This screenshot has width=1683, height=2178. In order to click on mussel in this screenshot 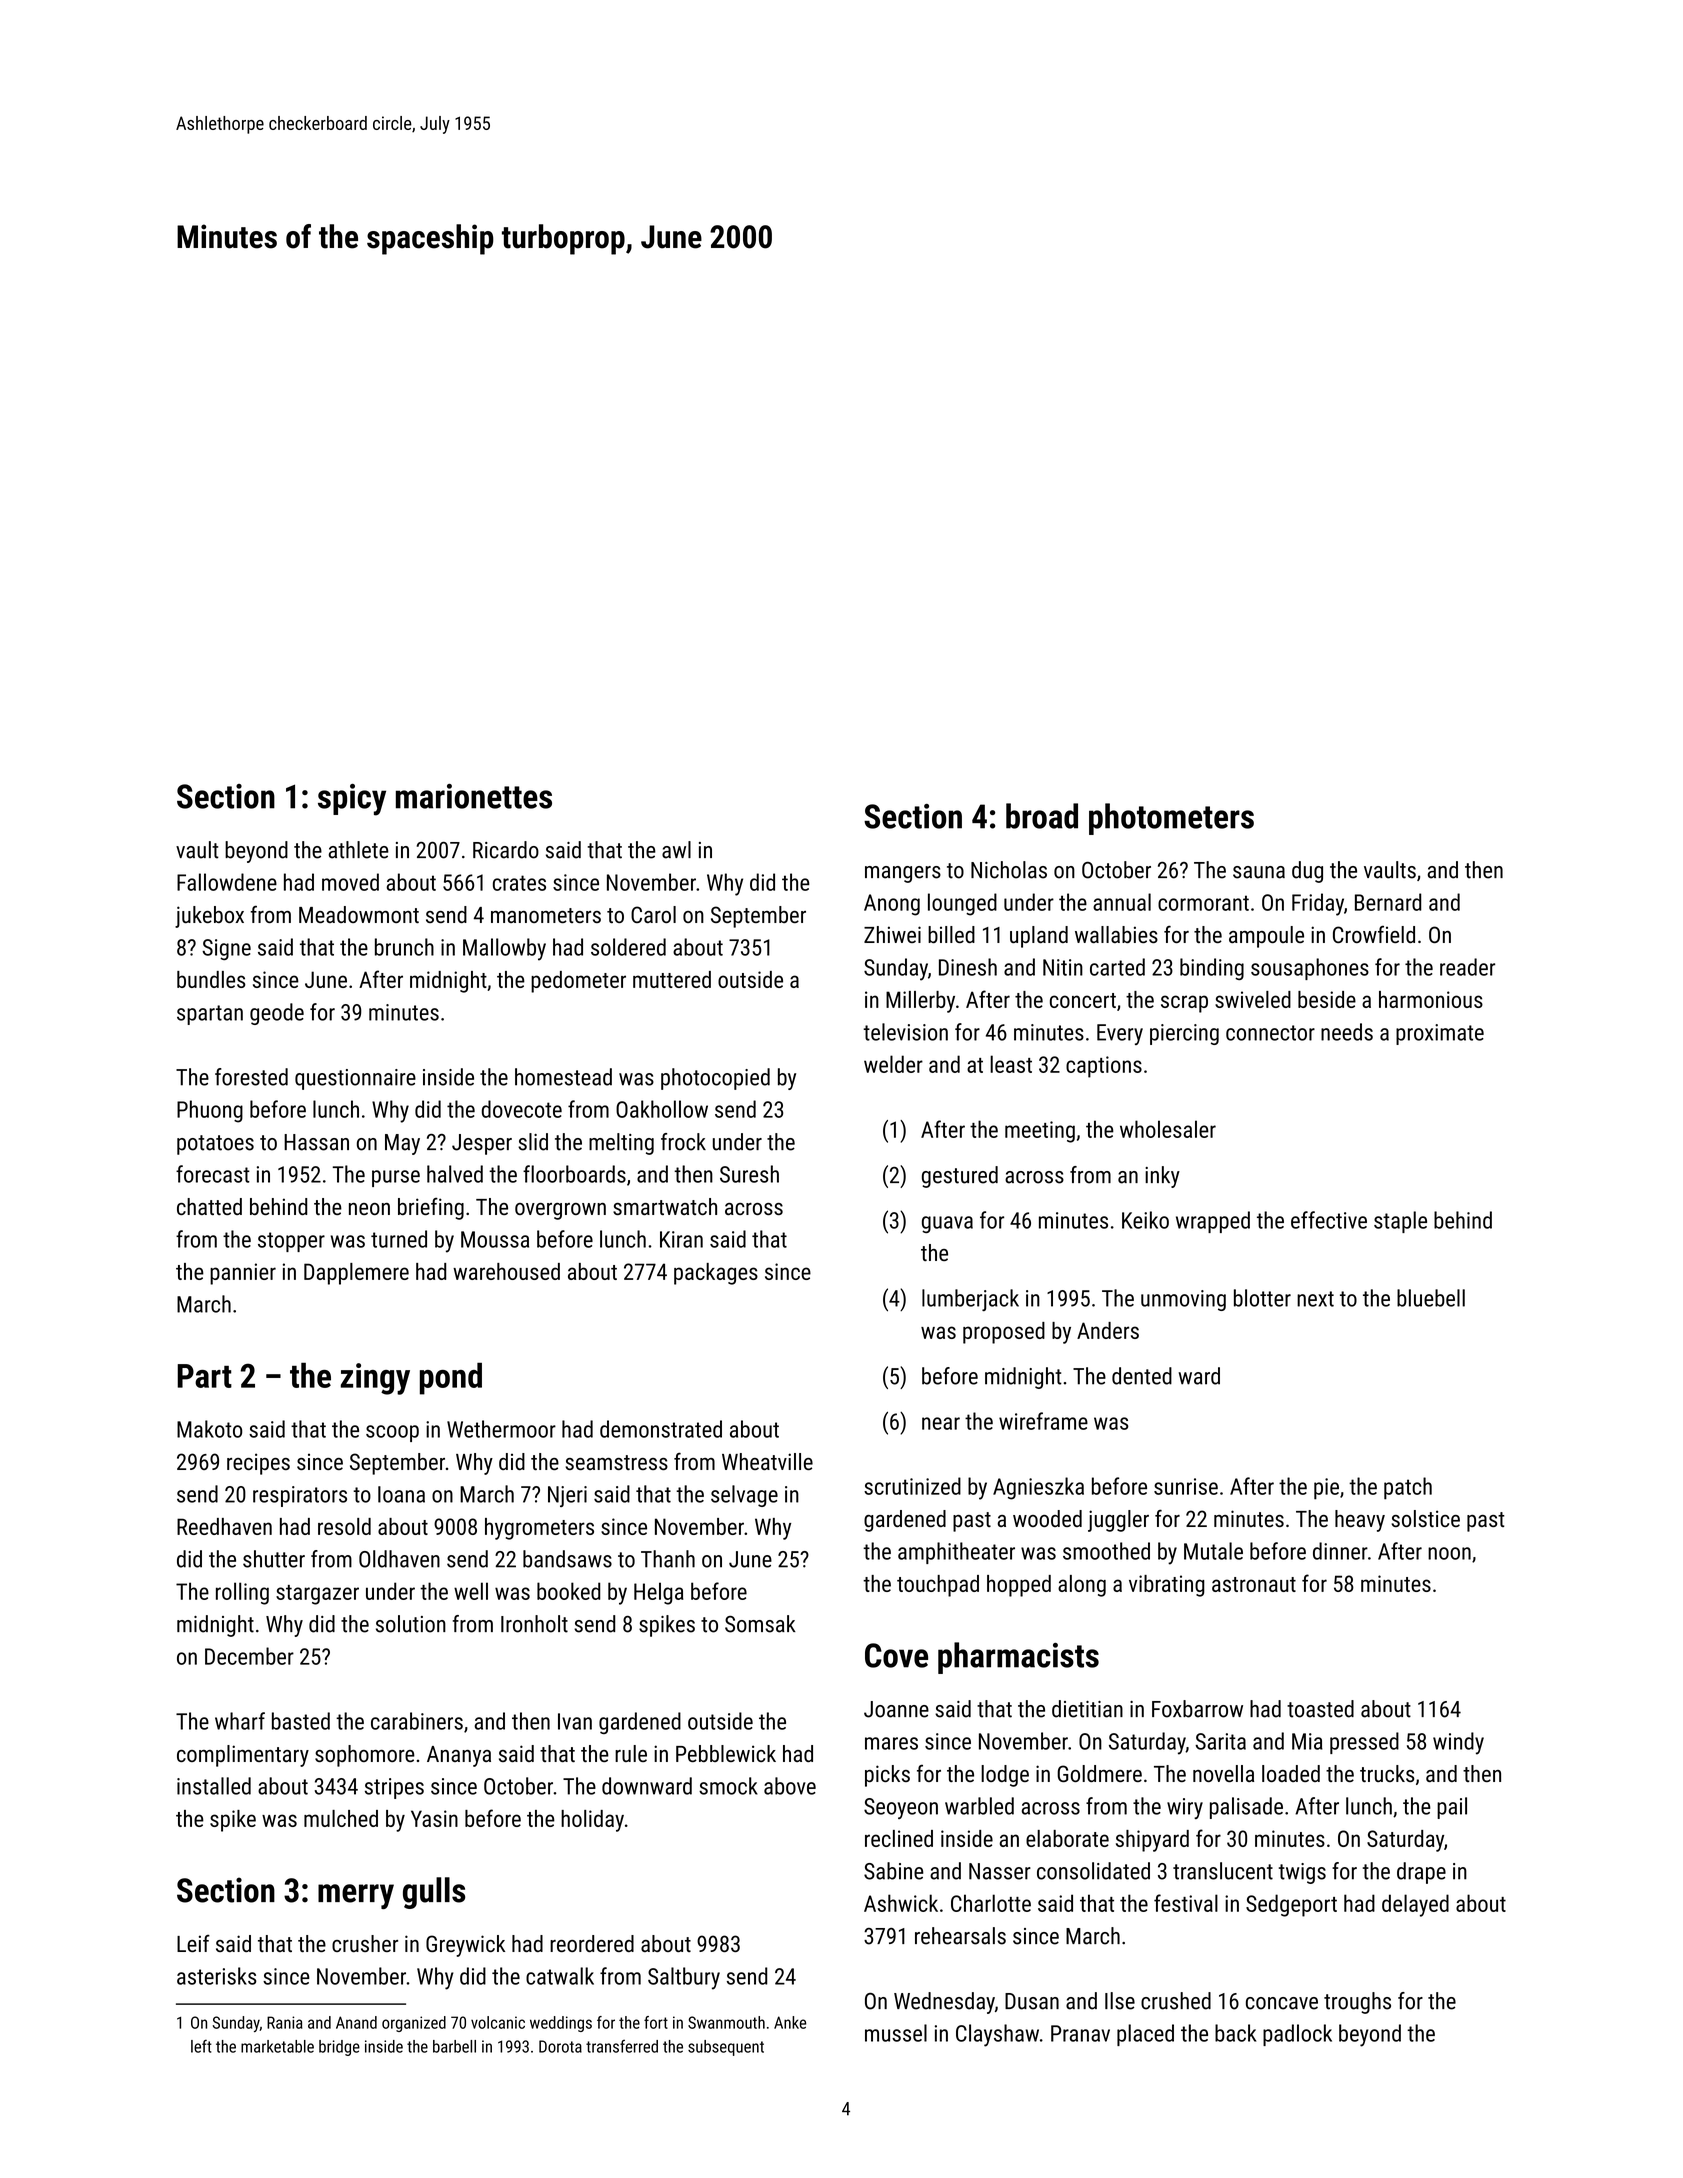, I will do `click(896, 2033)`.
